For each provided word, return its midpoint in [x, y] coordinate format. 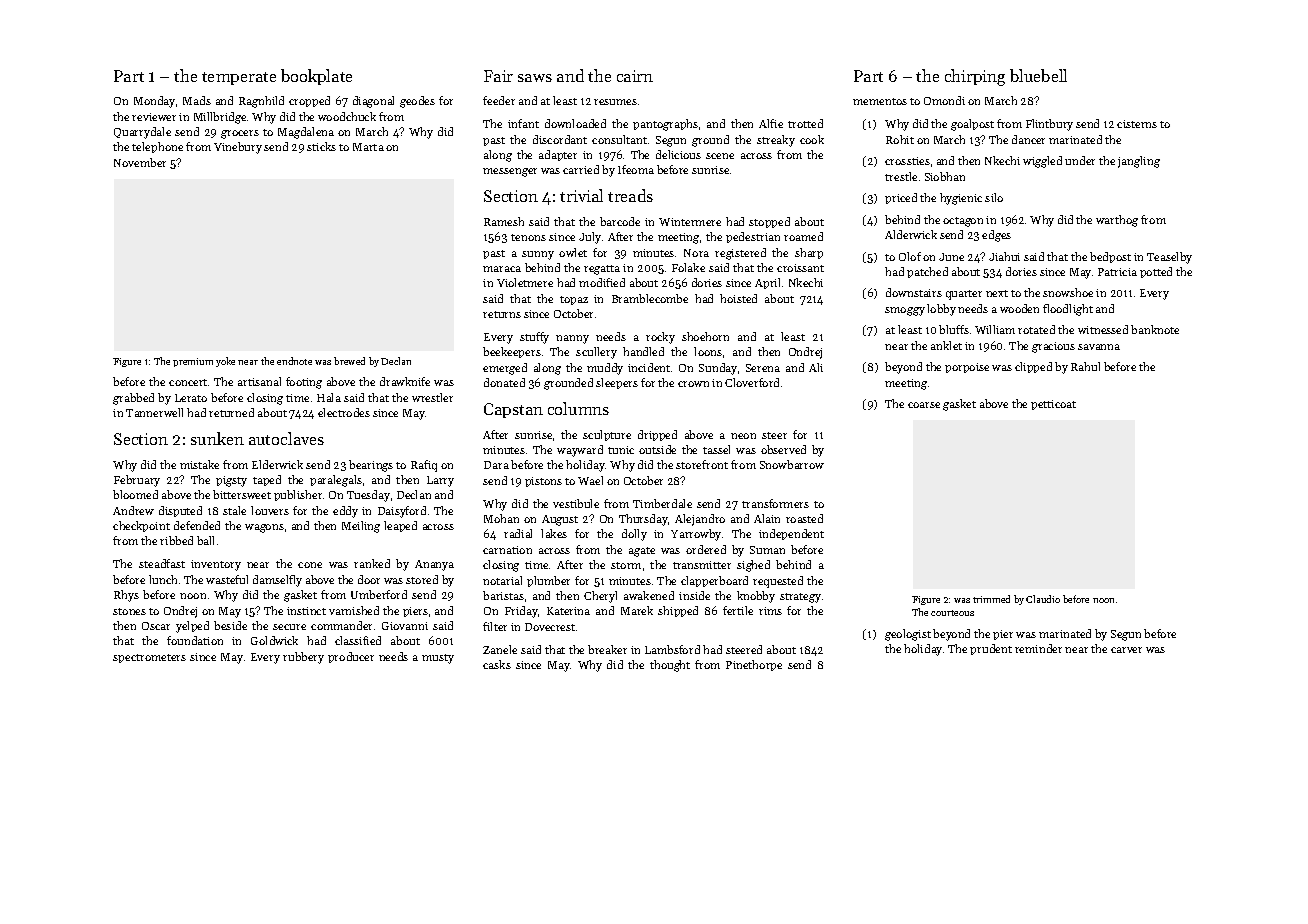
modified [602, 282]
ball [205, 540]
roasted [804, 518]
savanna [1099, 347]
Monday [154, 102]
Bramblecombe [650, 298]
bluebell [1038, 75]
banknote [1155, 329]
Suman [767, 550]
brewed [349, 361]
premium [193, 362]
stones [129, 611]
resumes [615, 102]
